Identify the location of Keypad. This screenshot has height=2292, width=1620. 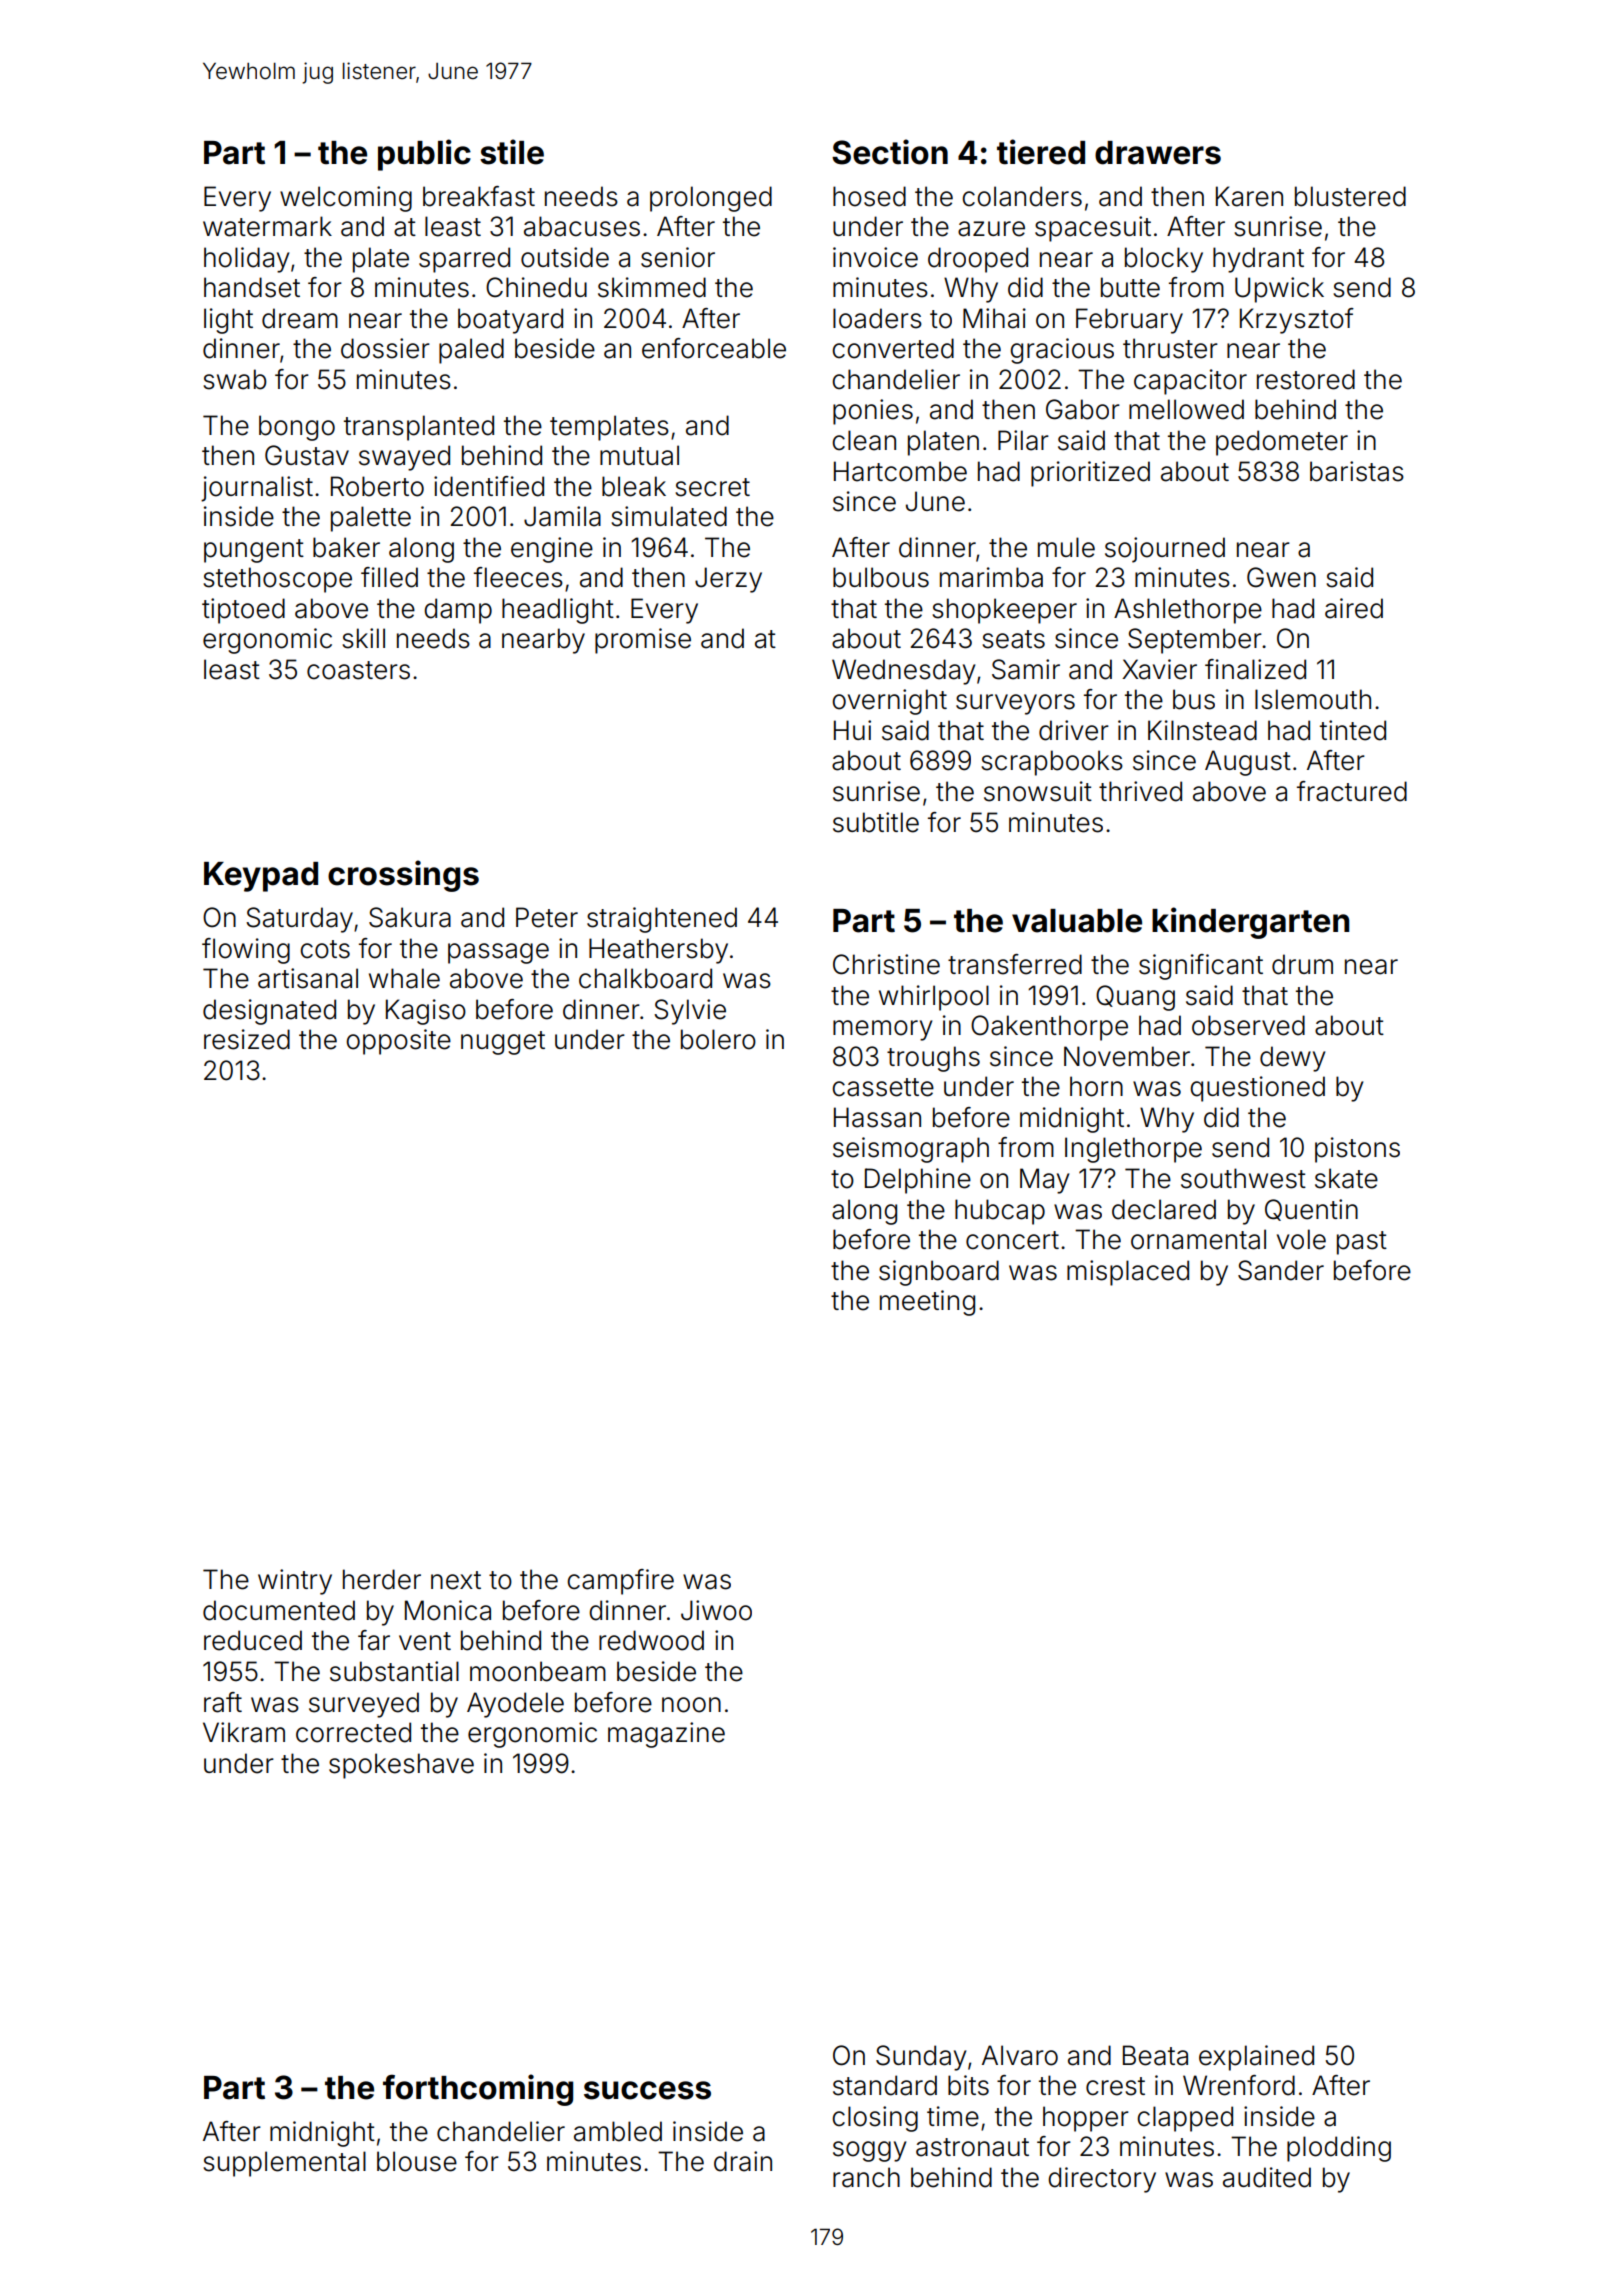
(261, 877).
